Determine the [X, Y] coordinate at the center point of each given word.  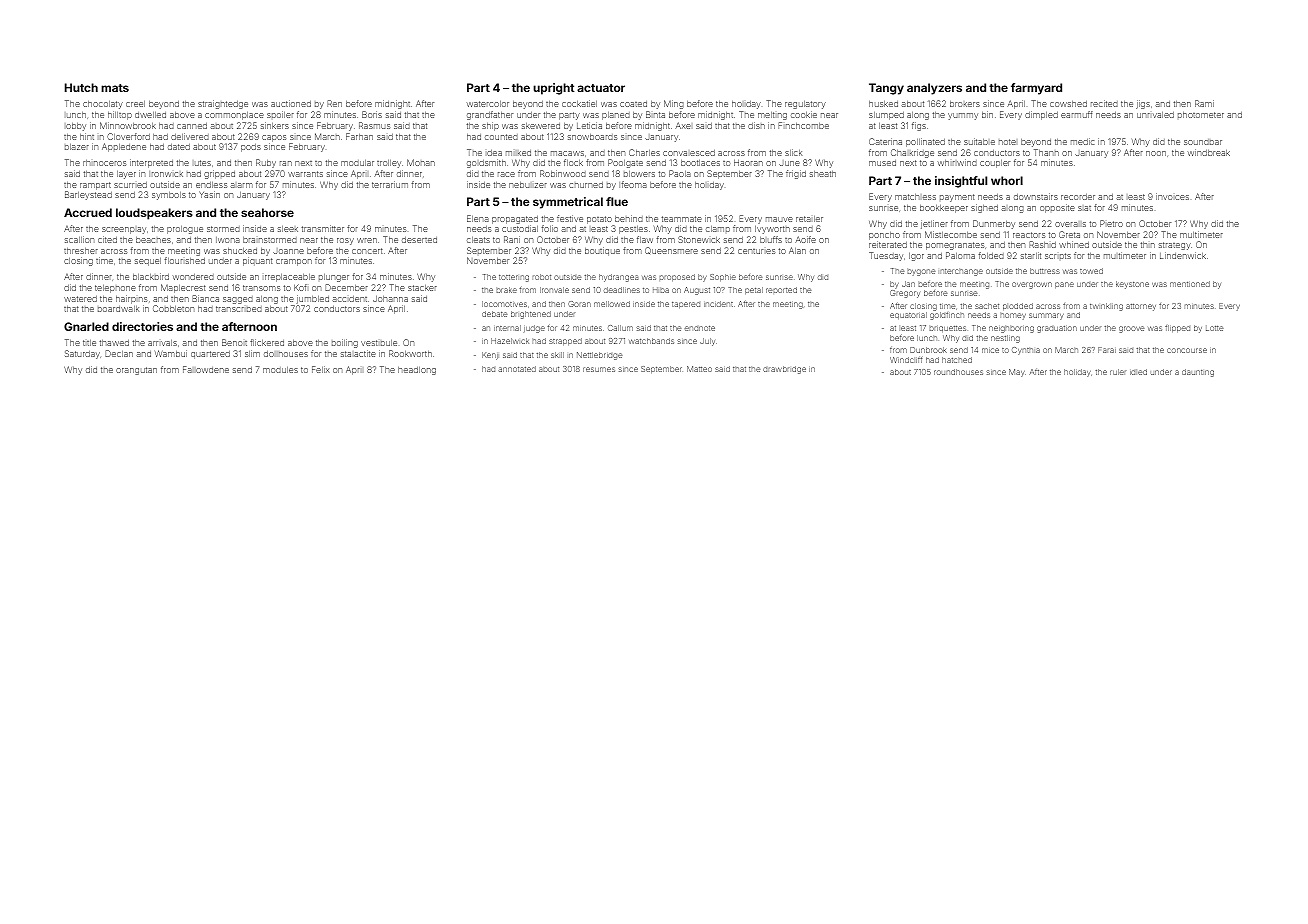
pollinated [925, 142]
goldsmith [486, 163]
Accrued [88, 212]
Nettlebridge [599, 356]
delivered [190, 136]
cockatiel [579, 103]
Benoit [234, 342]
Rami [1204, 103]
